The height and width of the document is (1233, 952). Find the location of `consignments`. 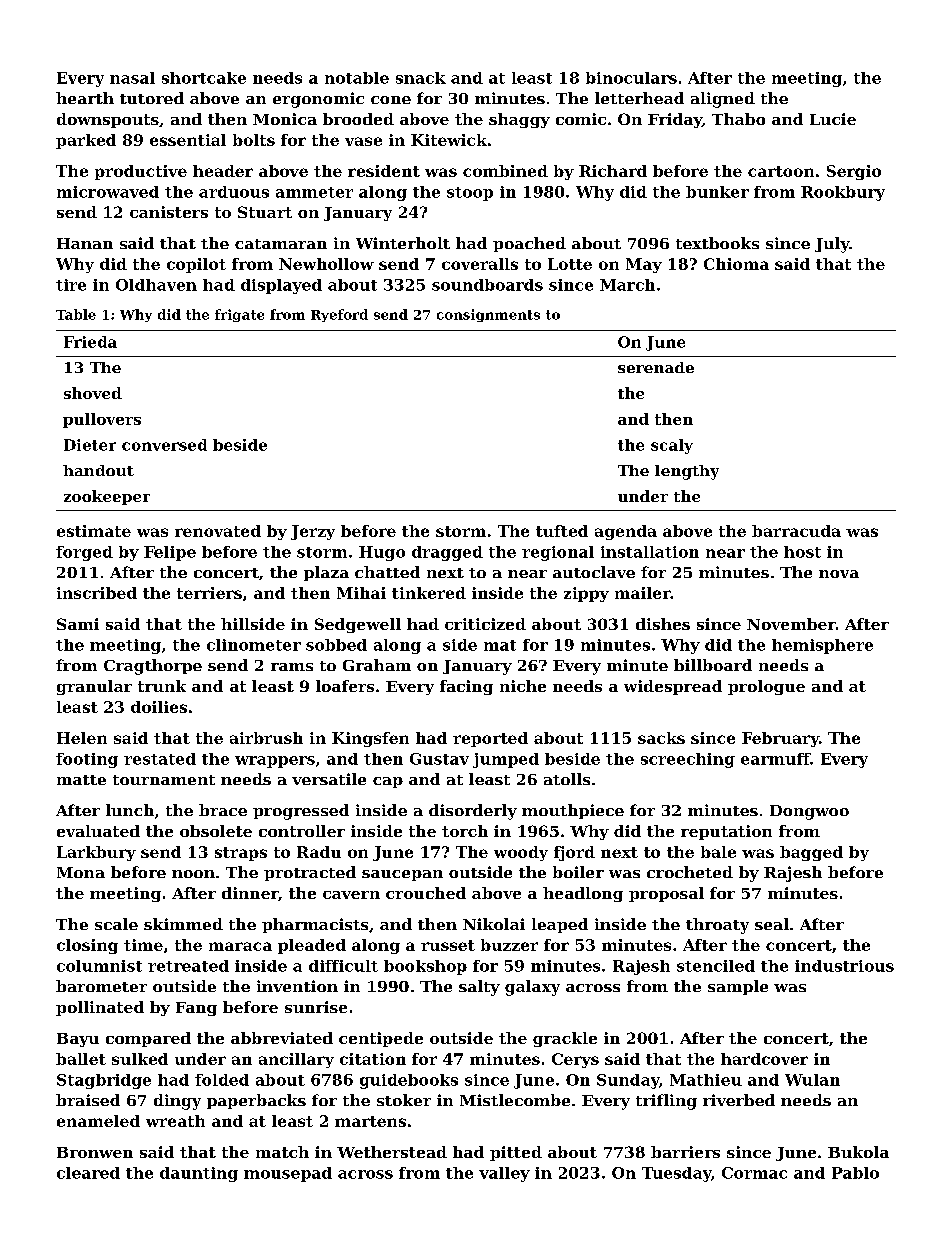

consignments is located at coordinates (488, 315).
